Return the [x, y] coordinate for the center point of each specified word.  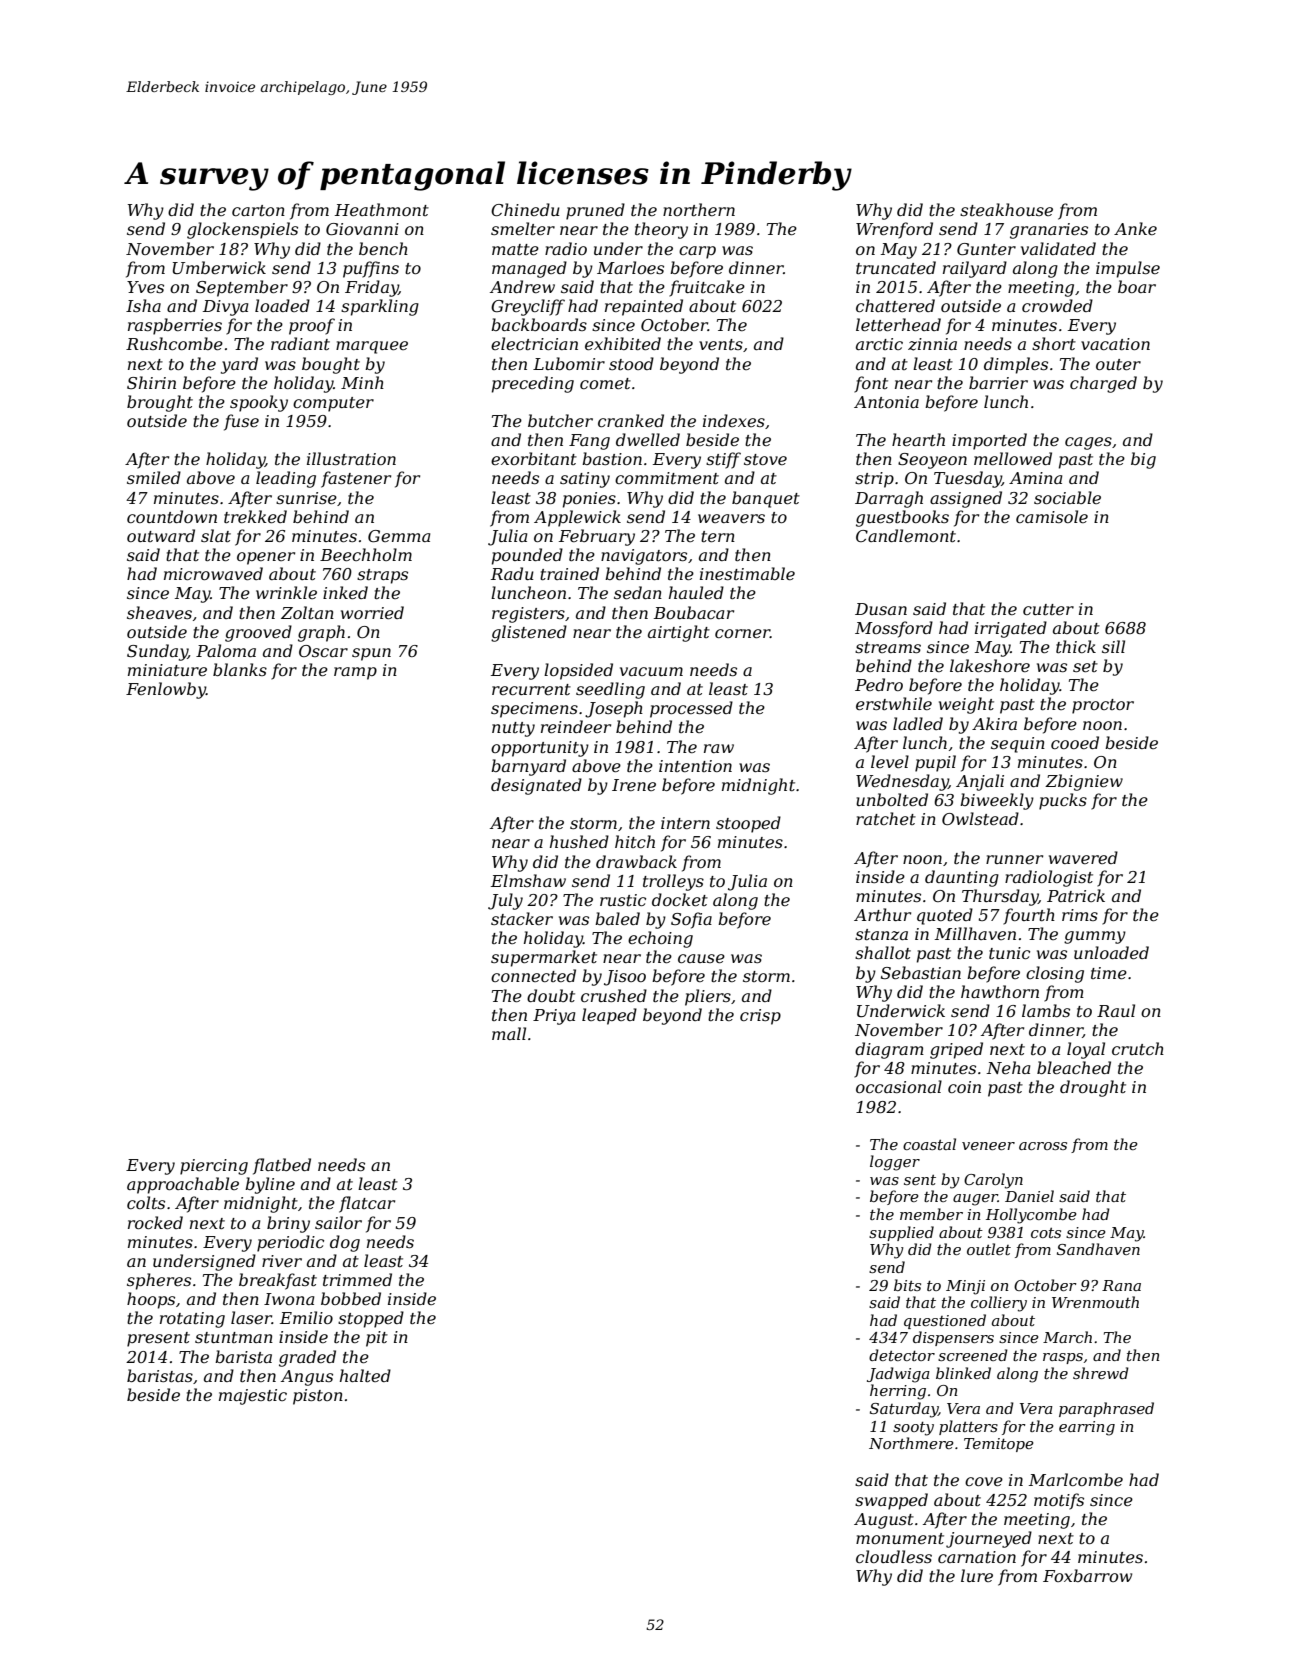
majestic [253, 1397]
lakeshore [990, 665]
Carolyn [993, 1181]
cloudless [894, 1556]
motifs [1059, 1501]
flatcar [367, 1204]
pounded [527, 556]
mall [509, 1033]
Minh [362, 382]
